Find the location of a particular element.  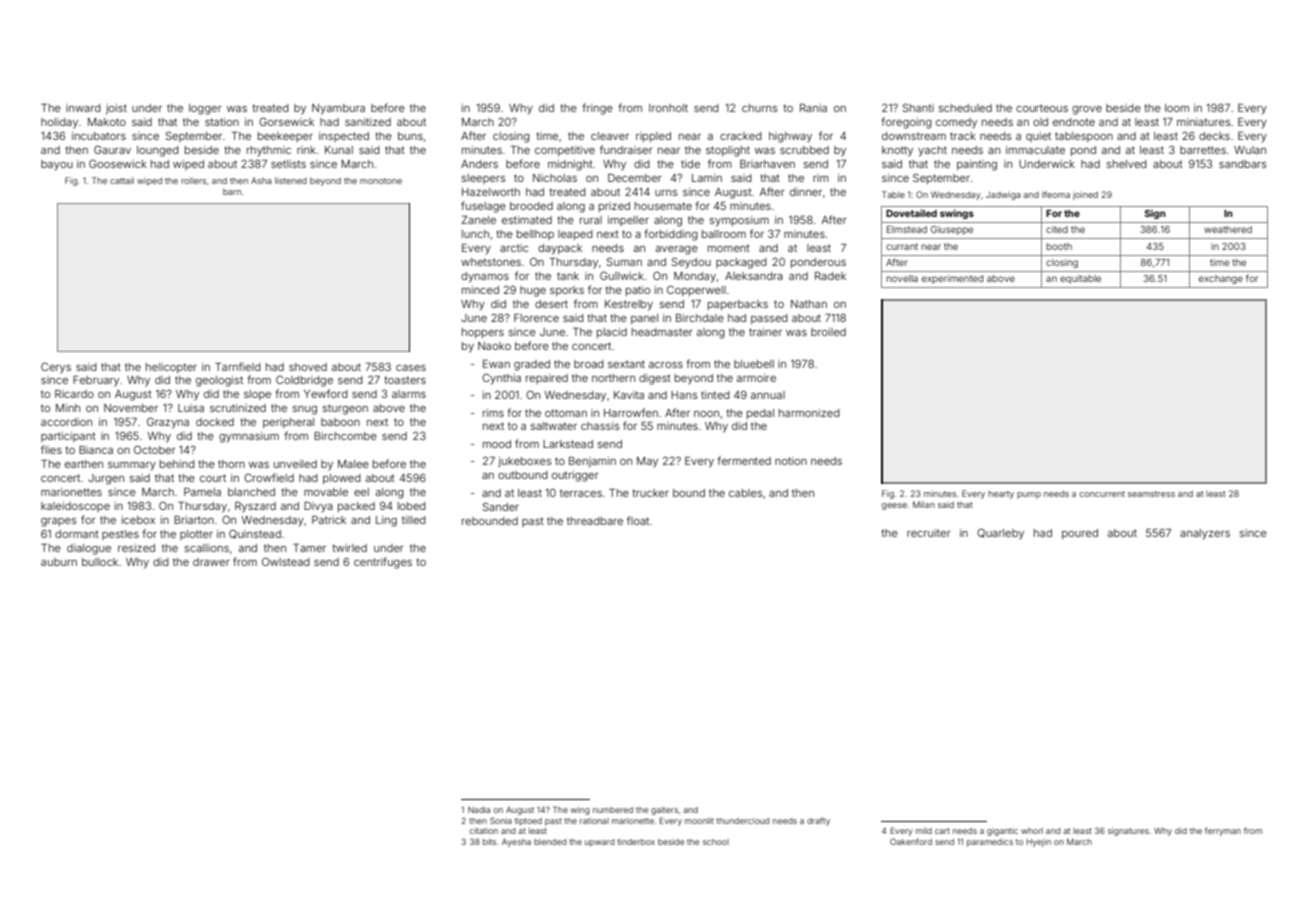

Wulan is located at coordinates (1250, 150).
